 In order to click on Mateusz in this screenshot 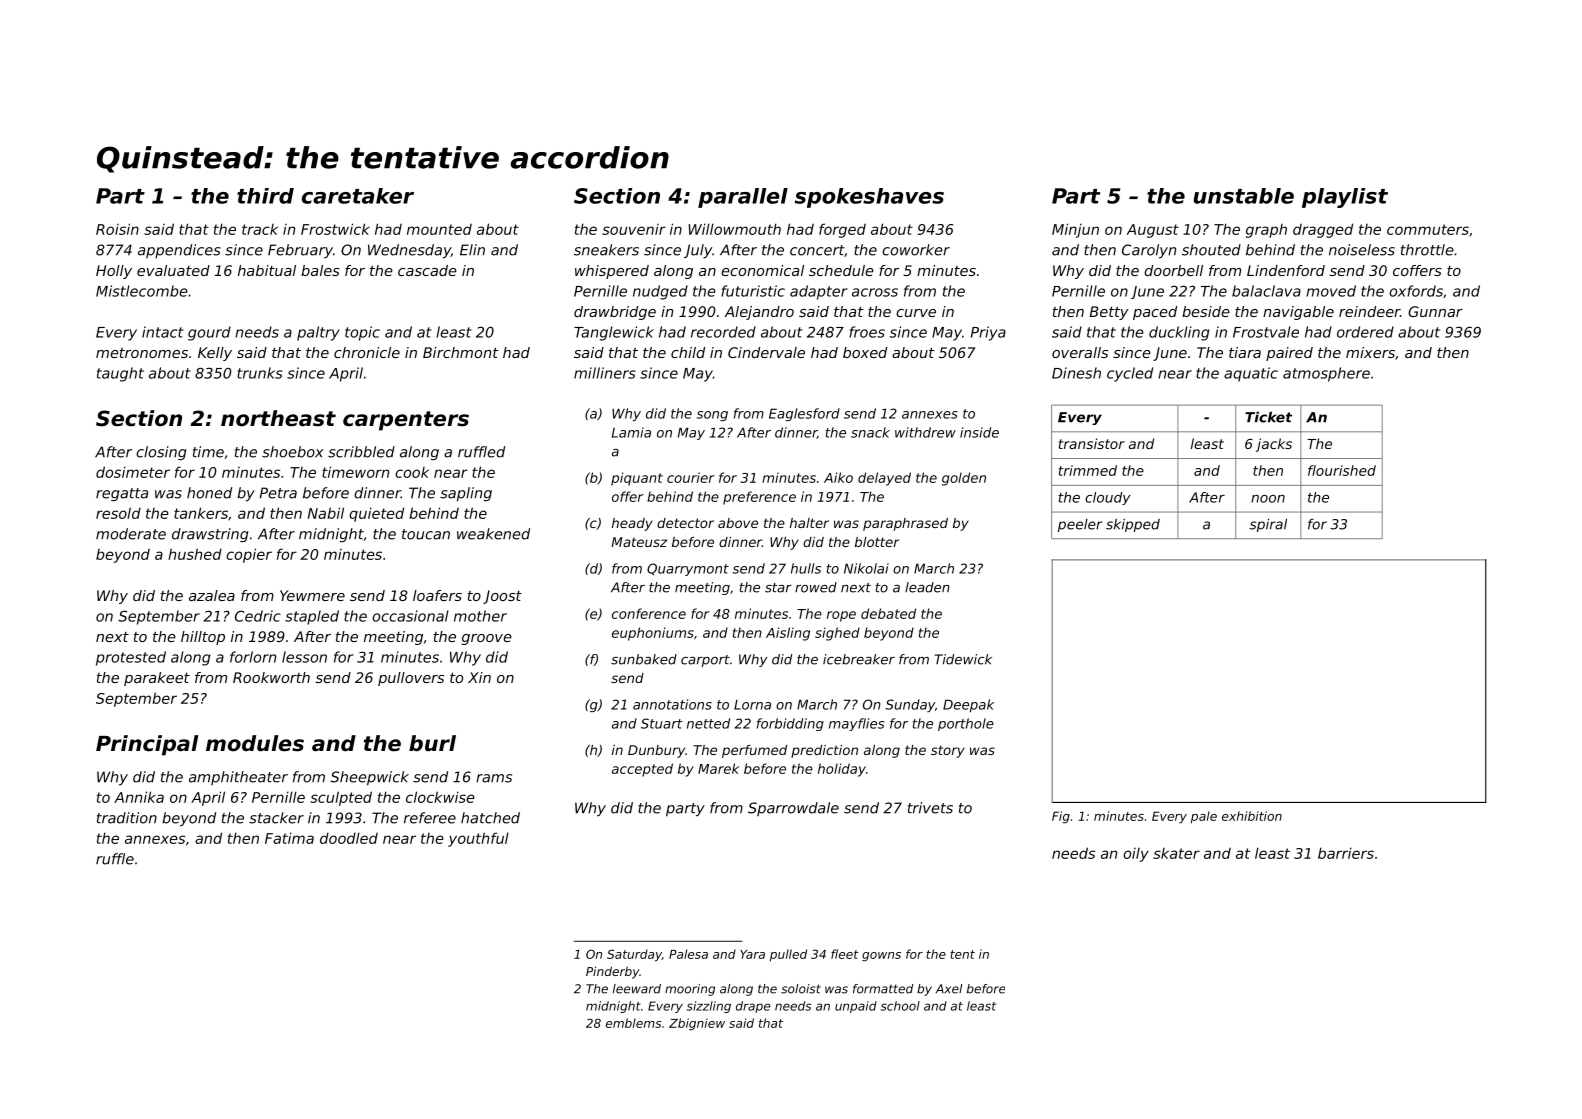, I will do `click(639, 542)`.
